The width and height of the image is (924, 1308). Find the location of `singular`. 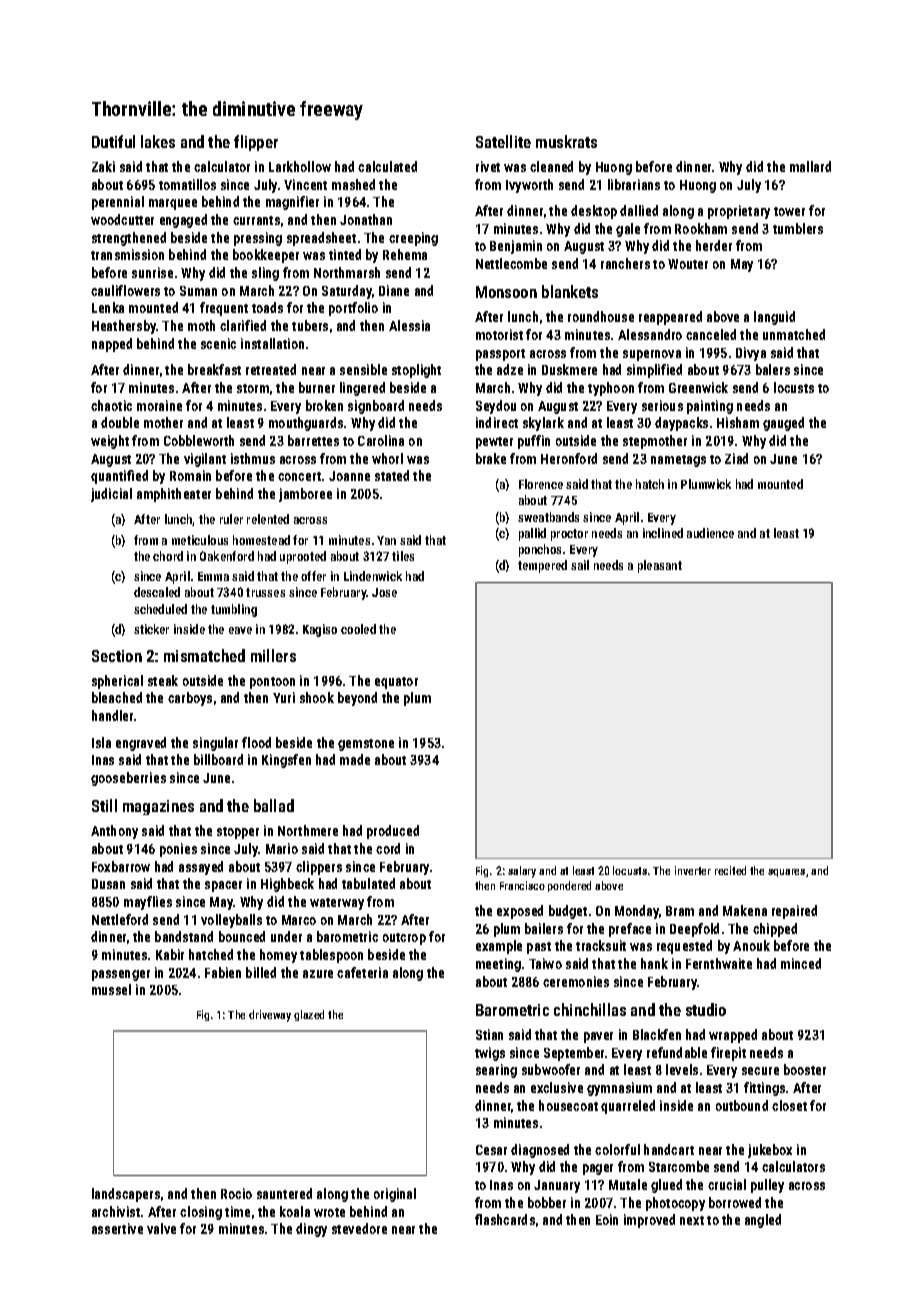

singular is located at coordinates (215, 744).
